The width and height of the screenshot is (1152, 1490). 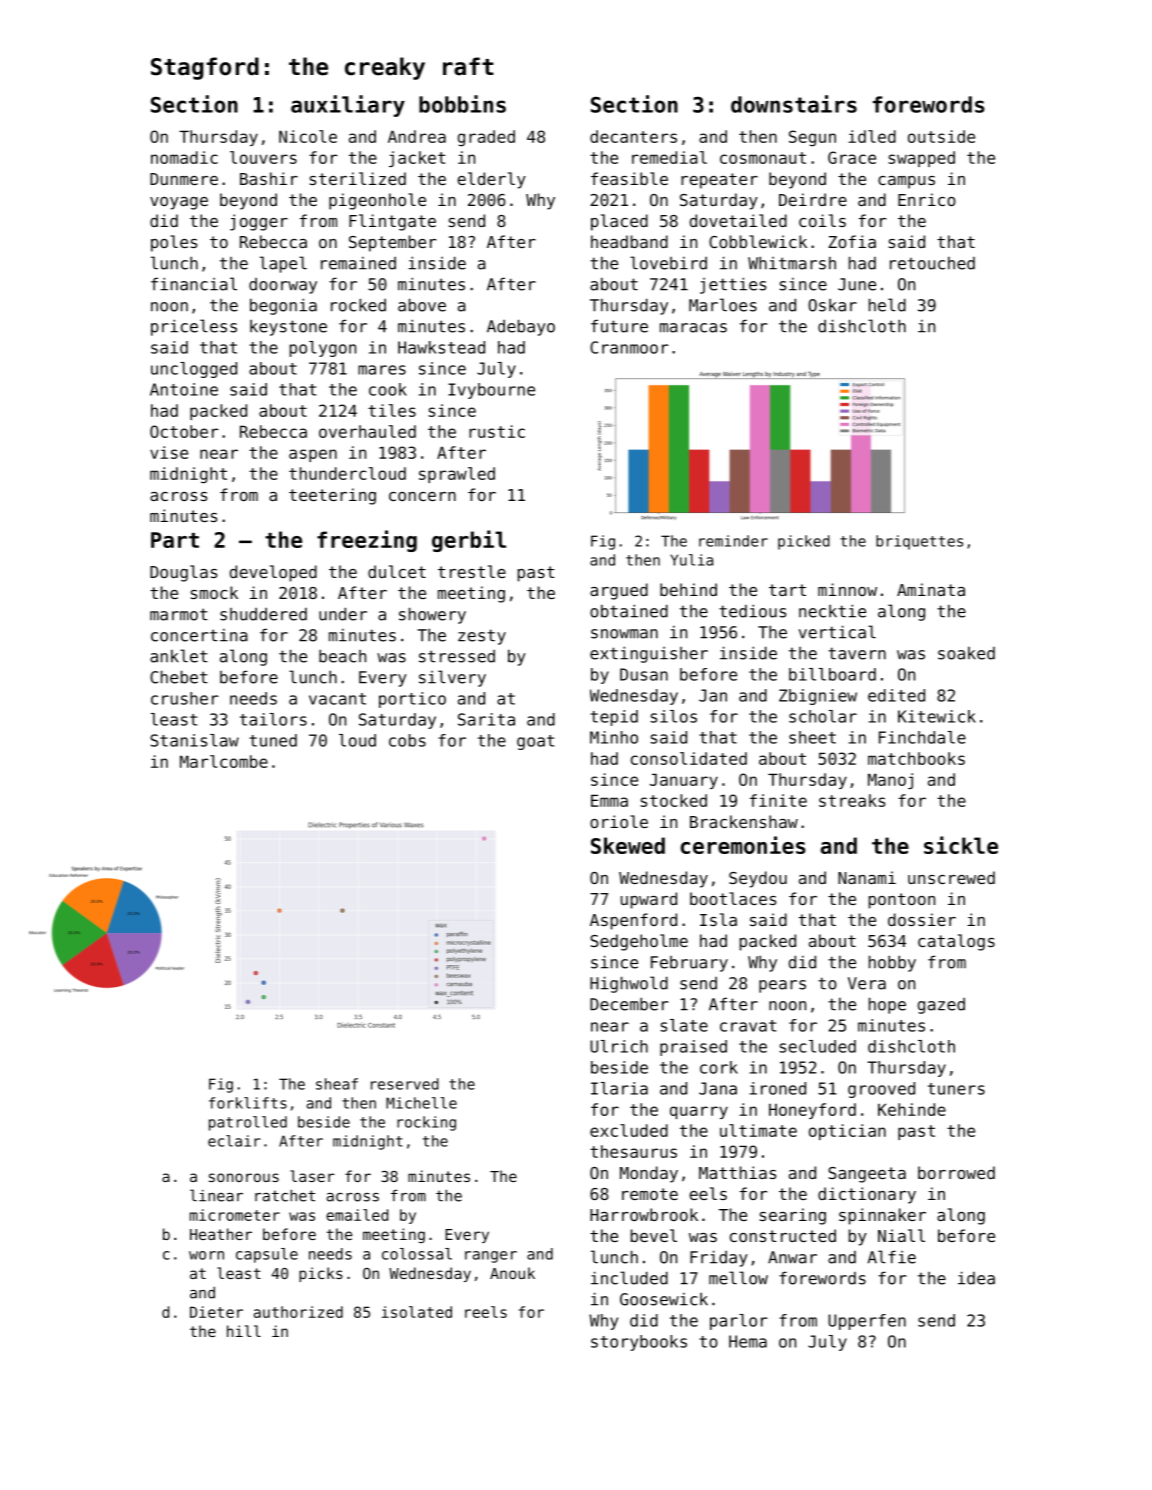 I want to click on picks, so click(x=321, y=1274).
